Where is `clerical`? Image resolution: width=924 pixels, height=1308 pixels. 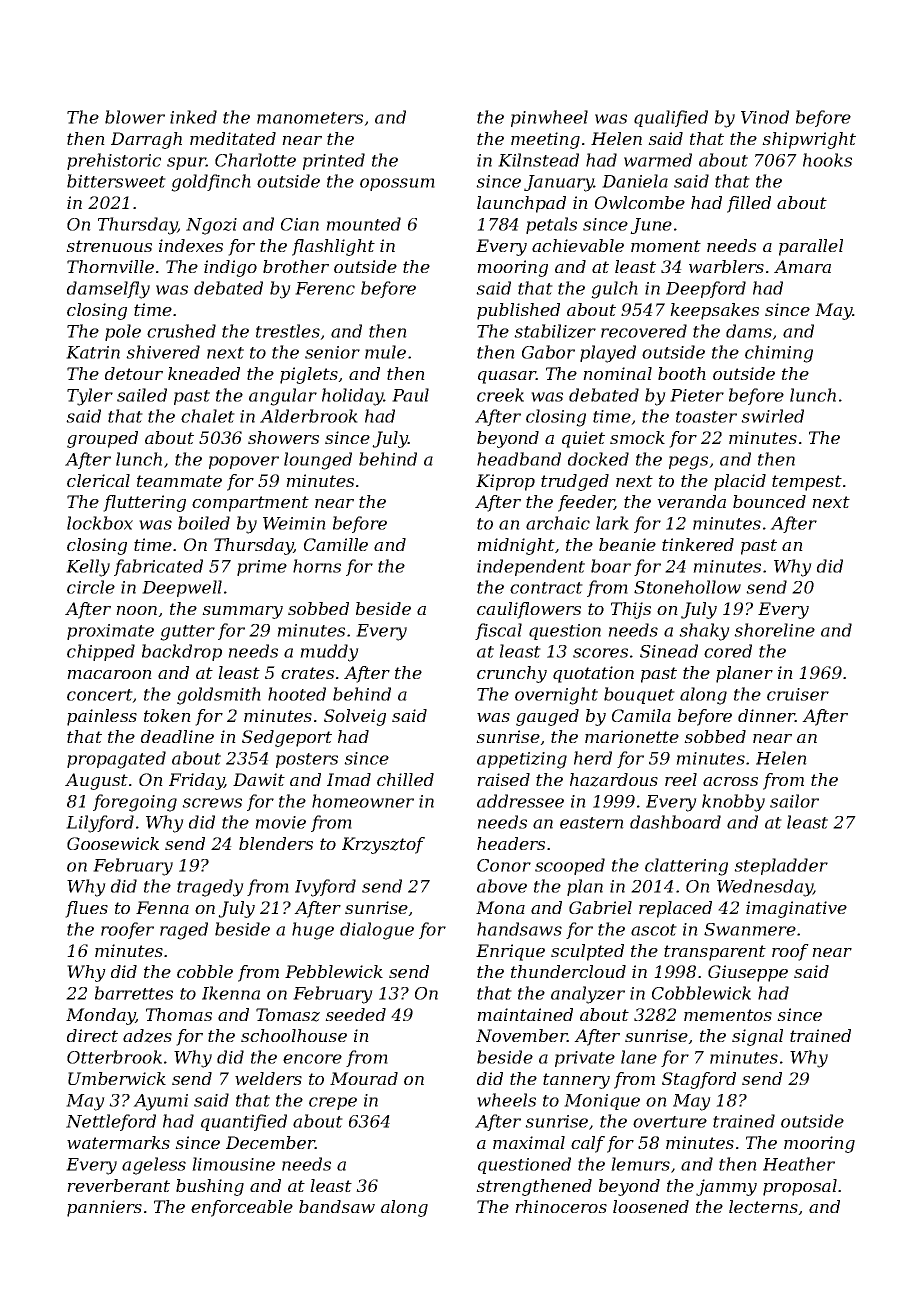 clerical is located at coordinates (98, 480).
